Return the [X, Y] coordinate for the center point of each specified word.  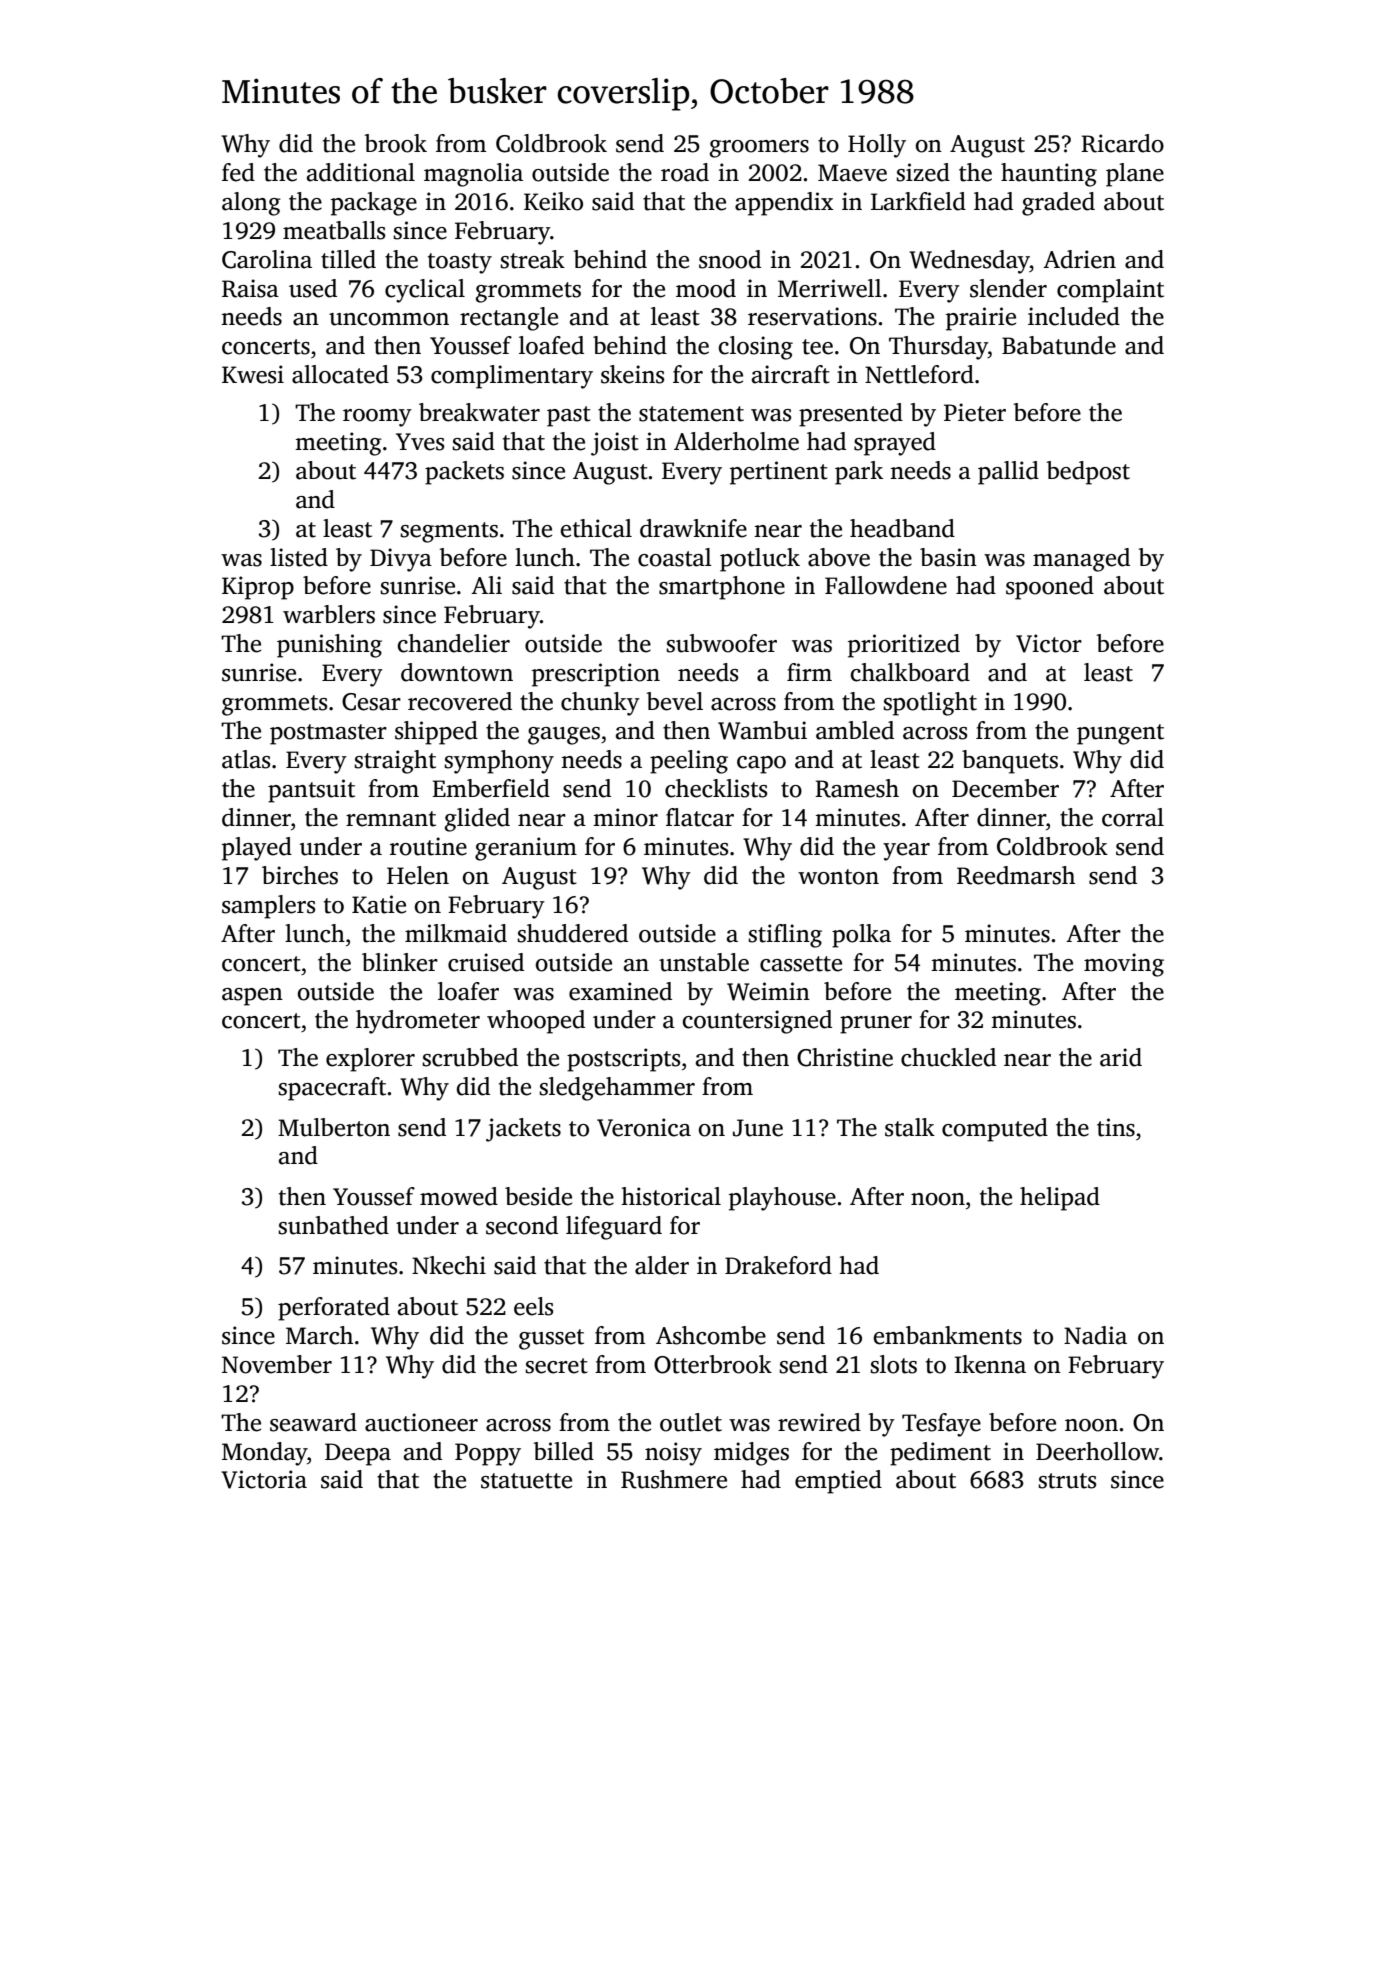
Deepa [358, 1454]
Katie [379, 904]
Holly [877, 146]
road [685, 172]
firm [809, 672]
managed [1081, 560]
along [251, 204]
